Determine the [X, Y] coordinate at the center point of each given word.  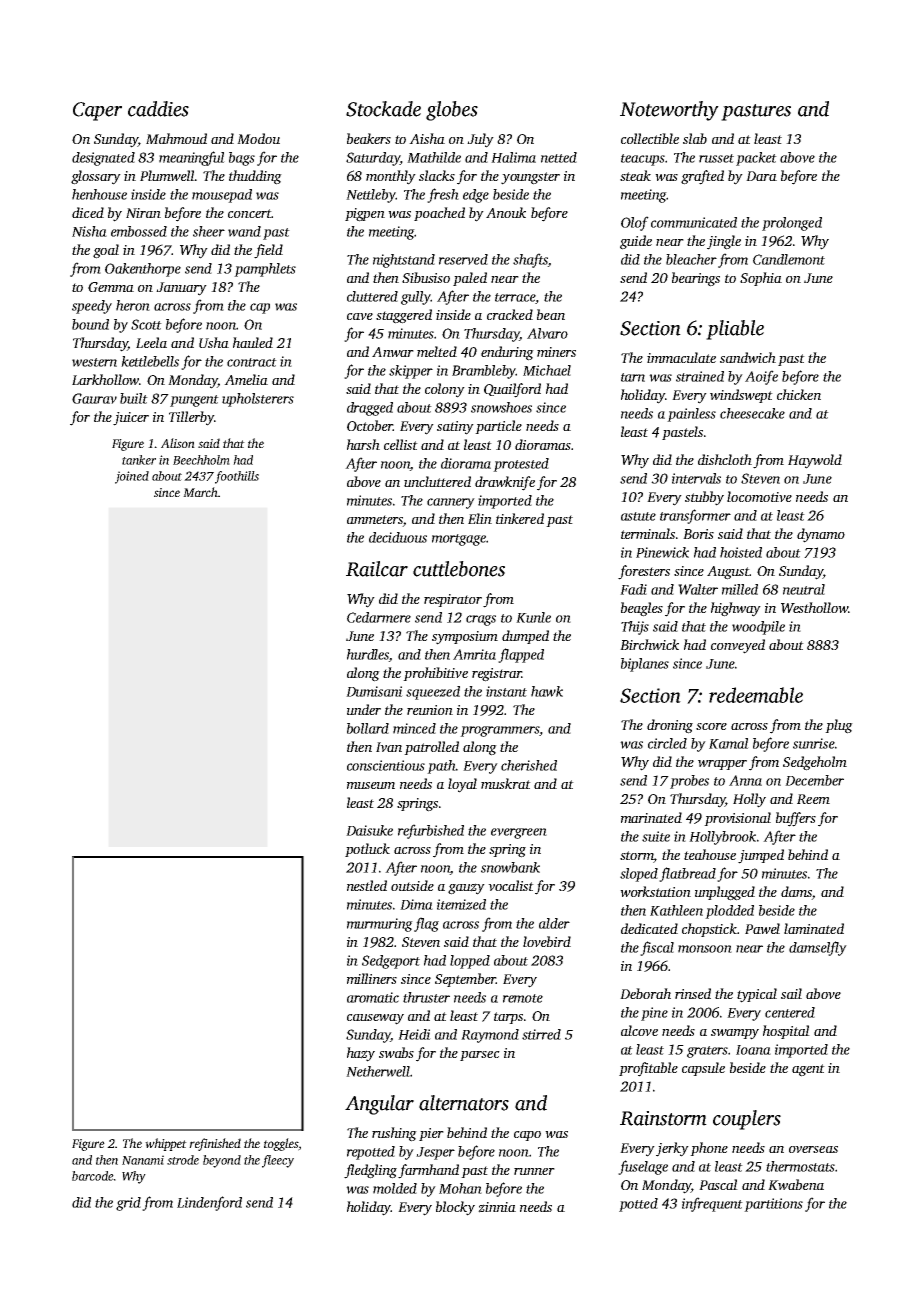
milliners [372, 978]
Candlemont [789, 259]
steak [635, 175]
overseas [813, 1149]
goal [106, 251]
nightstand [404, 261]
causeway [375, 1019]
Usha [214, 342]
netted [559, 157]
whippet [166, 1144]
